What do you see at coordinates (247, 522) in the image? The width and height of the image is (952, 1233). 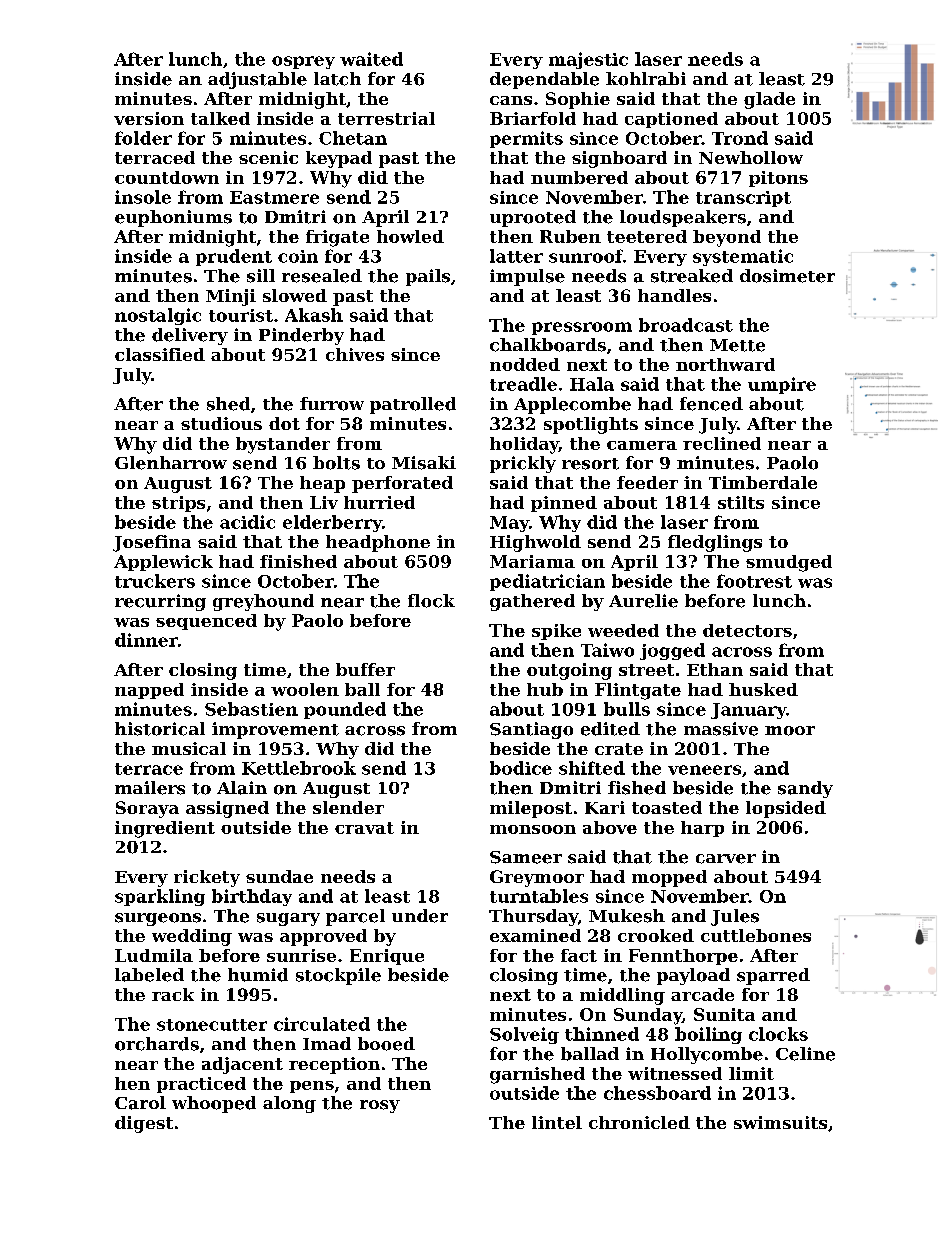 I see `acidic` at bounding box center [247, 522].
